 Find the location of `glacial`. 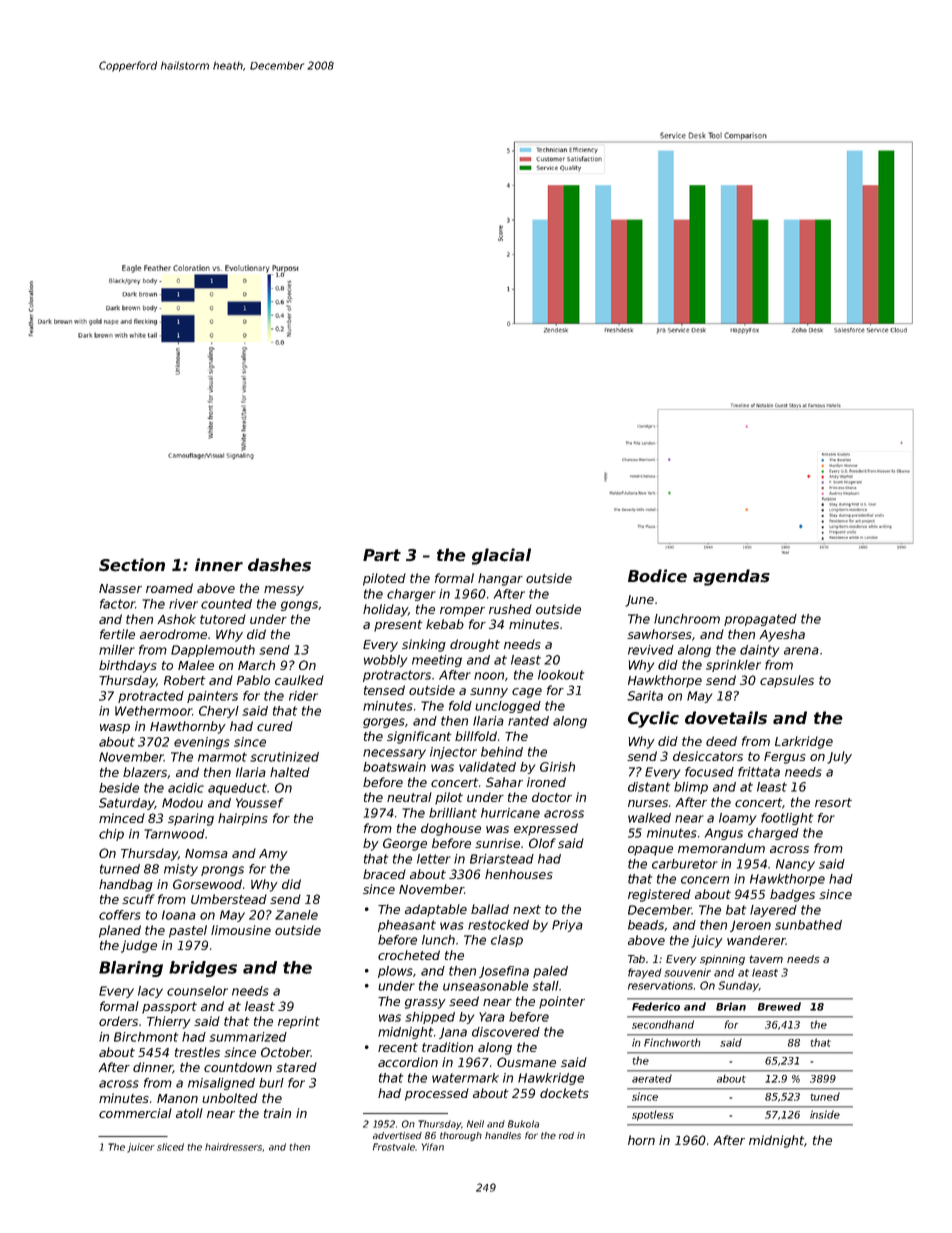

glacial is located at coordinates (501, 556).
